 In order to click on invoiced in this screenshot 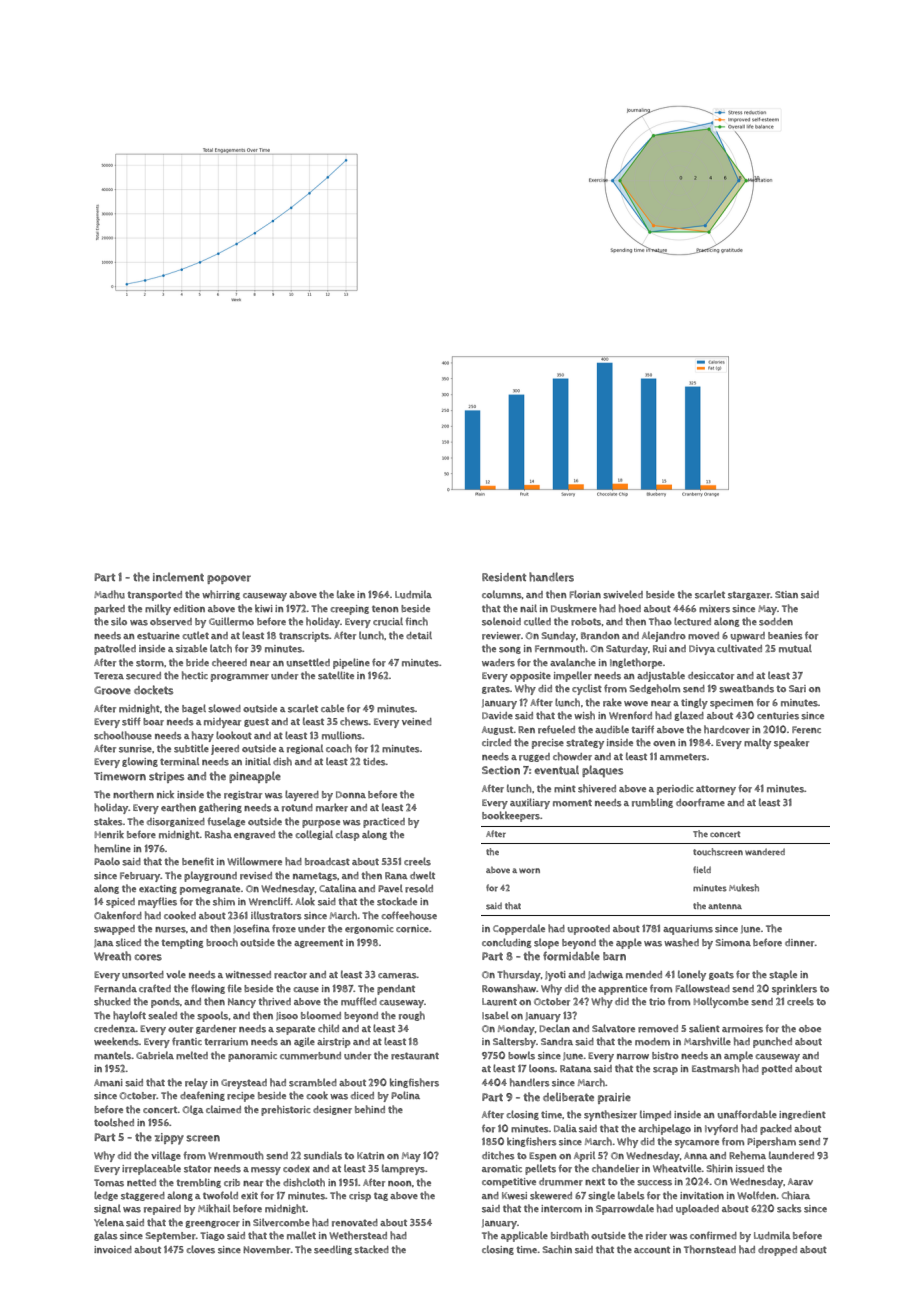, I will do `click(113, 1249)`.
